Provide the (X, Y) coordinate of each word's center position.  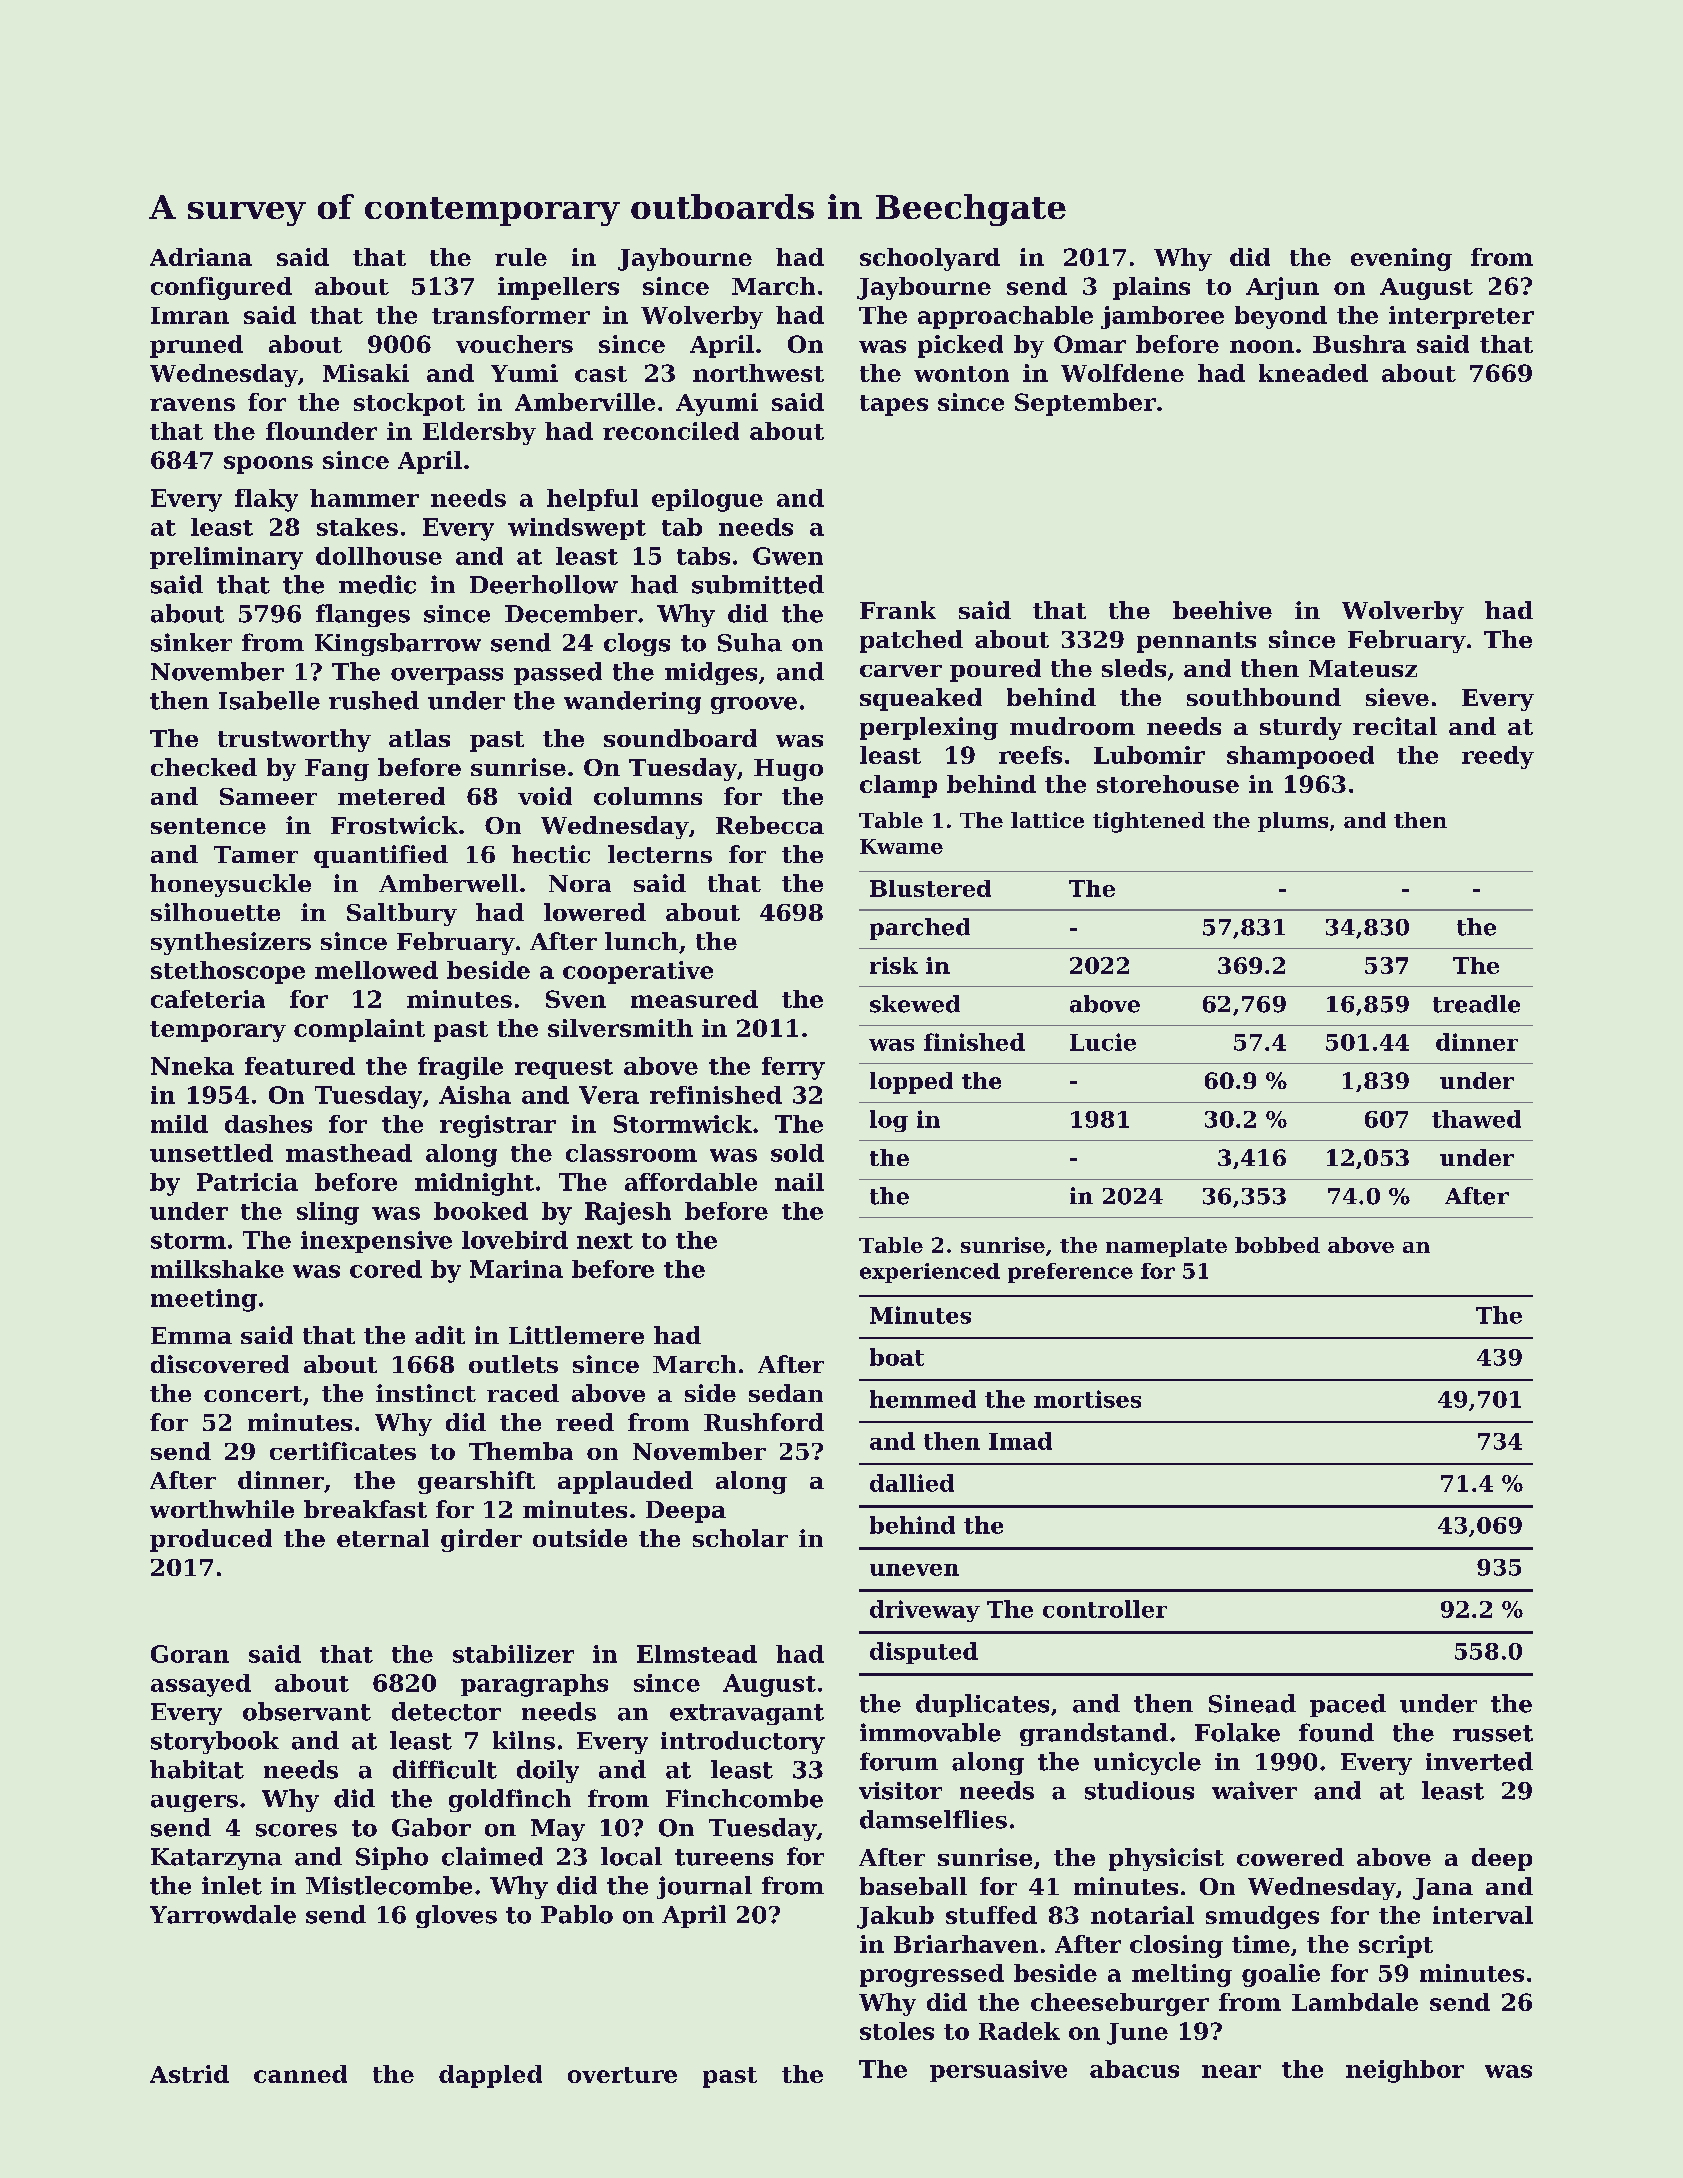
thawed (1476, 1119)
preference (1070, 1273)
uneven (914, 1570)
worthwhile (222, 1509)
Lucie (1103, 1042)
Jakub (895, 1917)
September (1085, 404)
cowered (1290, 1857)
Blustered (930, 888)
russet (1493, 1733)
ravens (192, 404)
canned (300, 2074)
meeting (204, 1300)
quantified (381, 856)
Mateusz (1363, 668)
